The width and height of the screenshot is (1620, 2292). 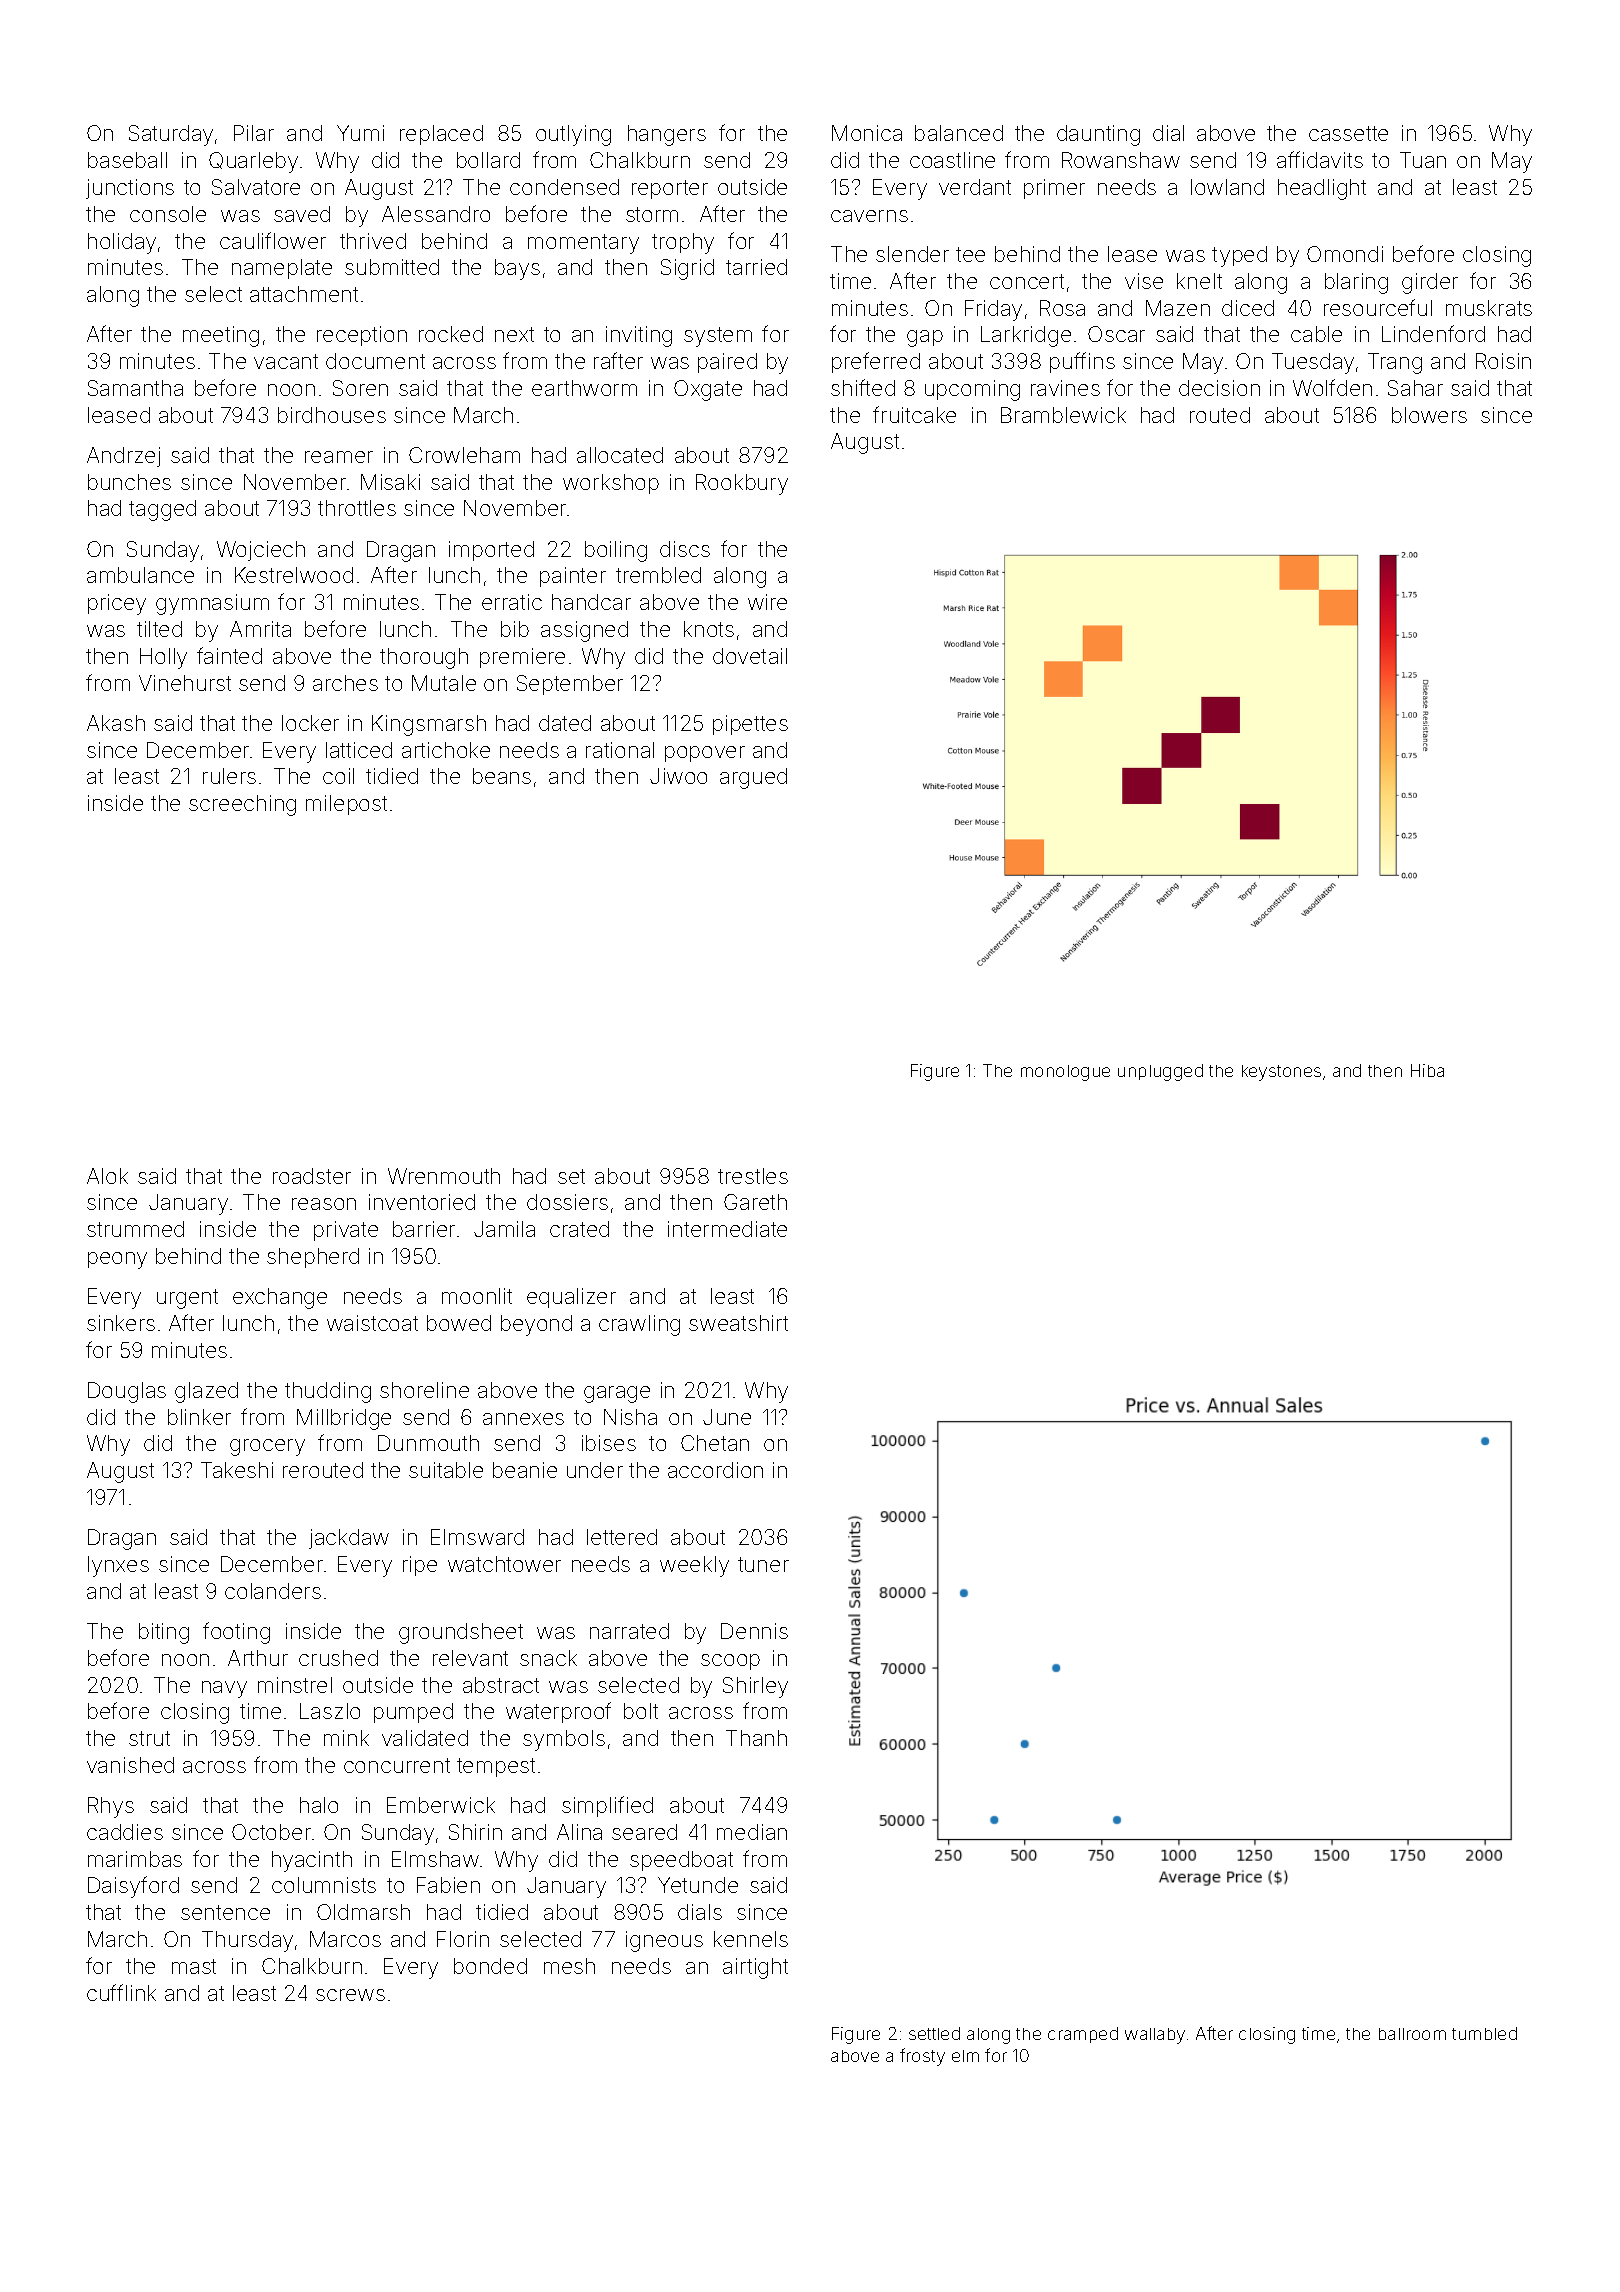 I want to click on tarried, so click(x=756, y=267).
